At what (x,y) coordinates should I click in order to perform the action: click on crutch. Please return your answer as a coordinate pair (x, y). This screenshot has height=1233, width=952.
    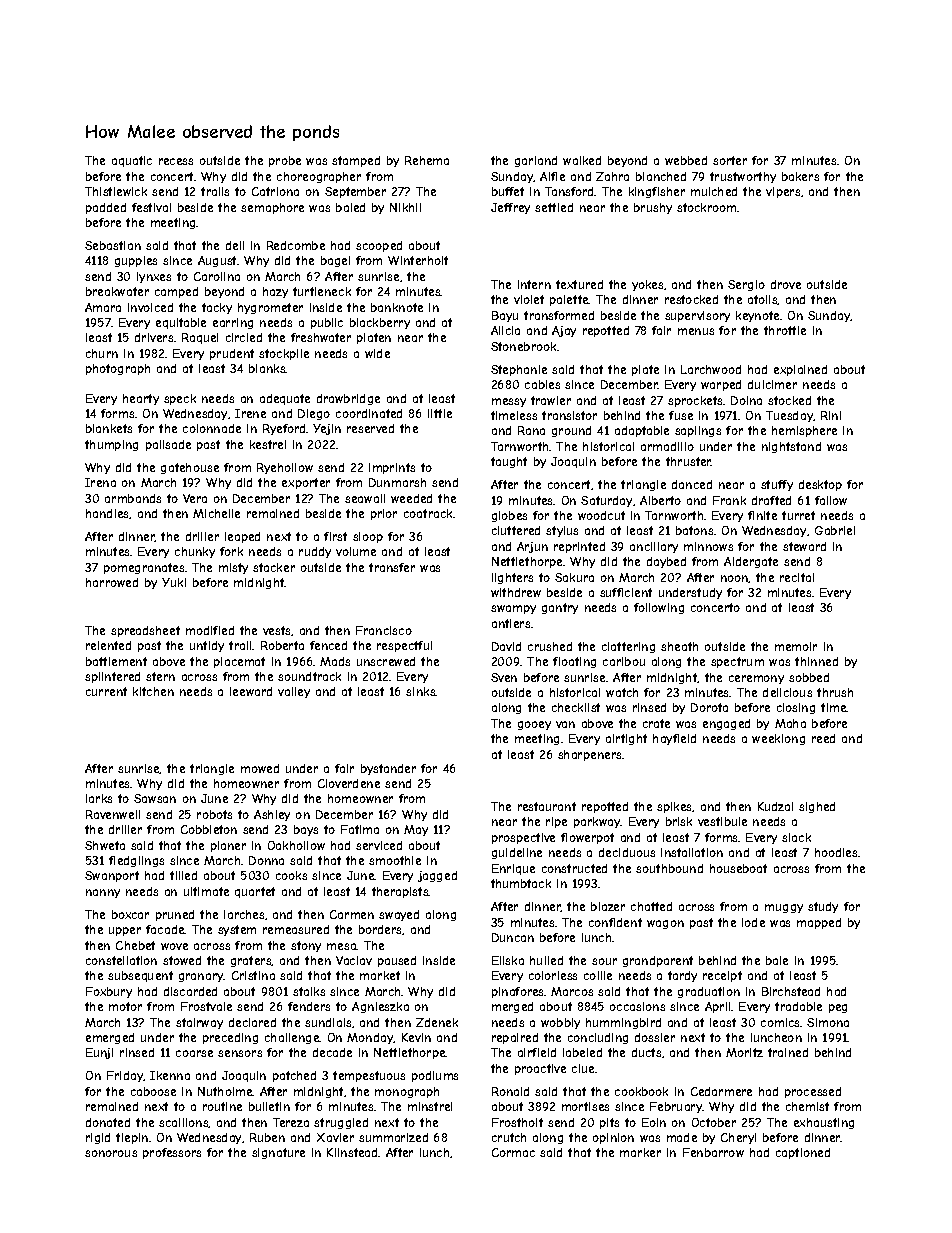
    Looking at the image, I should click on (509, 1137).
